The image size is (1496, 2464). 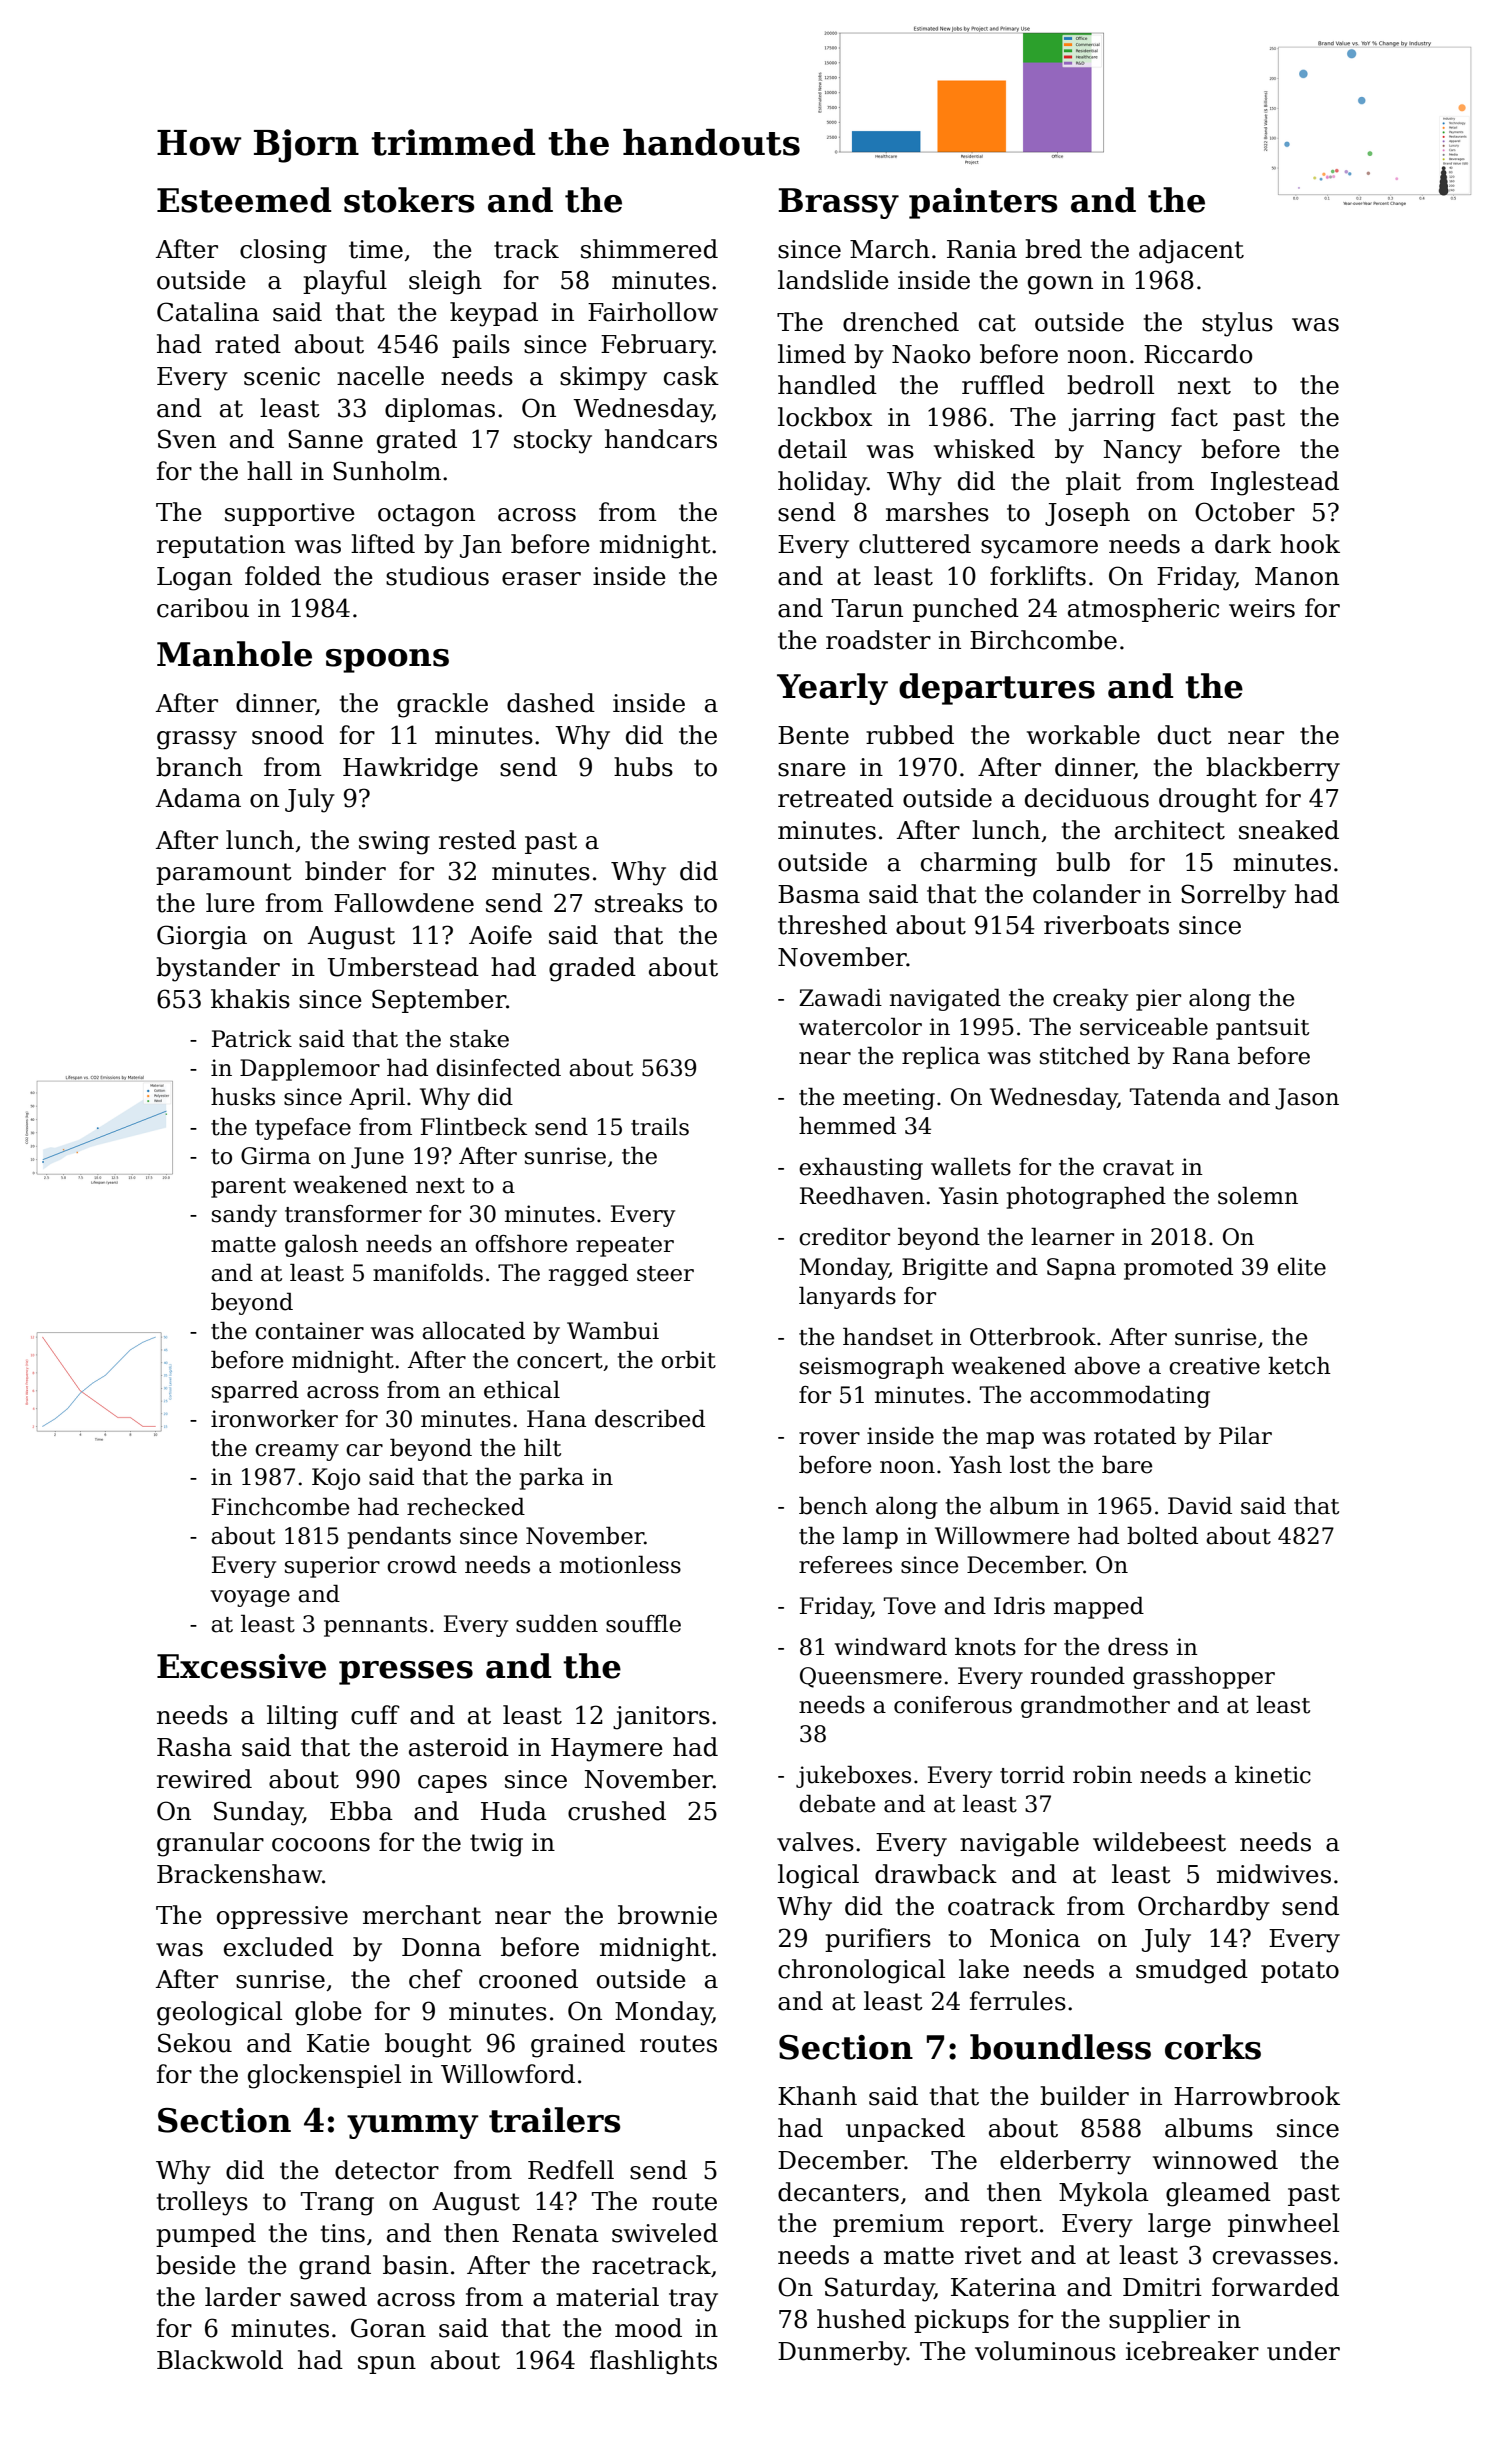 I want to click on flashlights, so click(x=653, y=2362).
